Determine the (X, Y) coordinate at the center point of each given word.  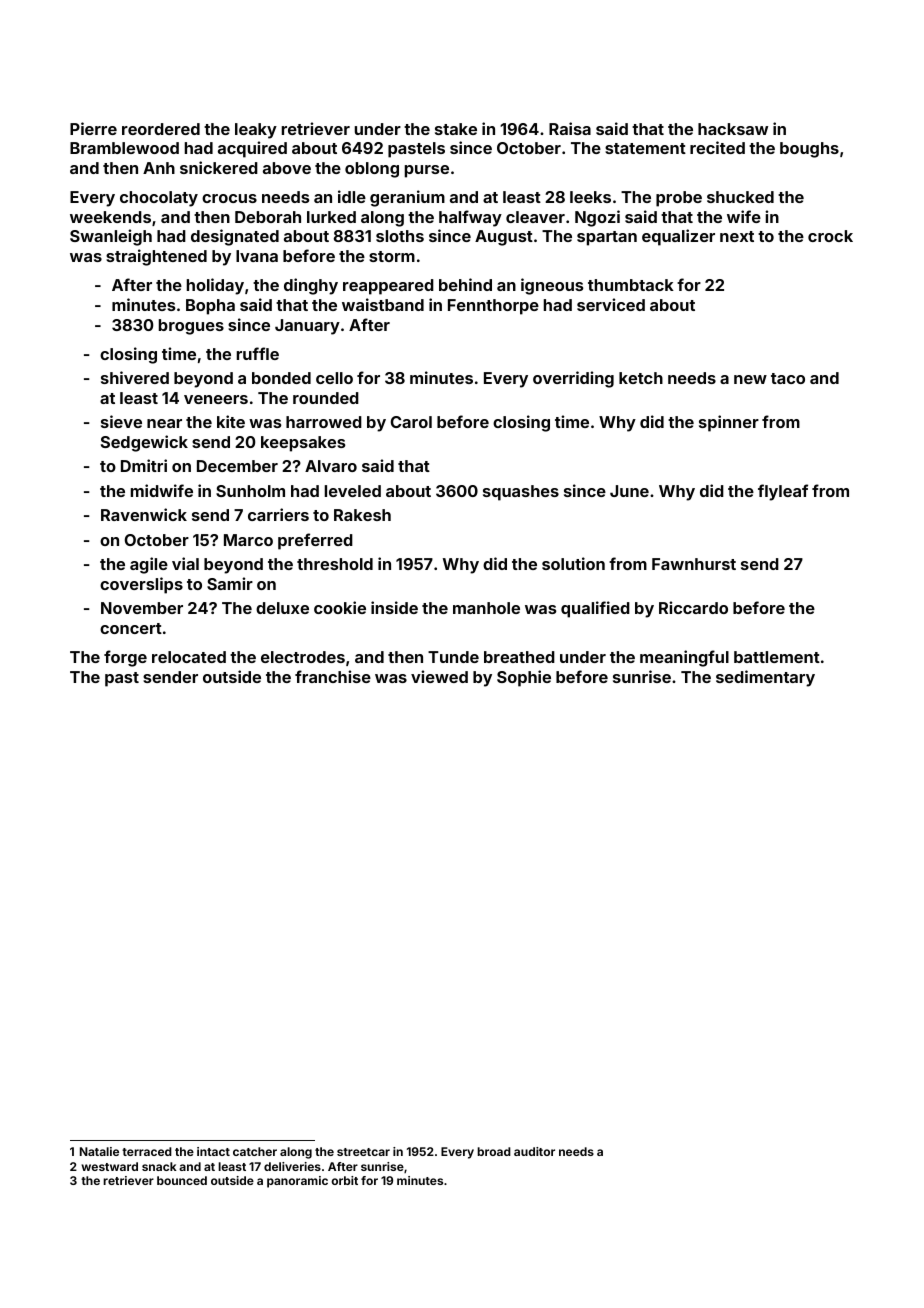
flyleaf (783, 492)
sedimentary (765, 678)
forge (125, 658)
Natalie (99, 1151)
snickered (219, 167)
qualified (595, 609)
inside (394, 607)
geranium (407, 198)
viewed (439, 676)
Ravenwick (144, 514)
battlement (777, 657)
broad (494, 1151)
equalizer (678, 237)
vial (185, 563)
